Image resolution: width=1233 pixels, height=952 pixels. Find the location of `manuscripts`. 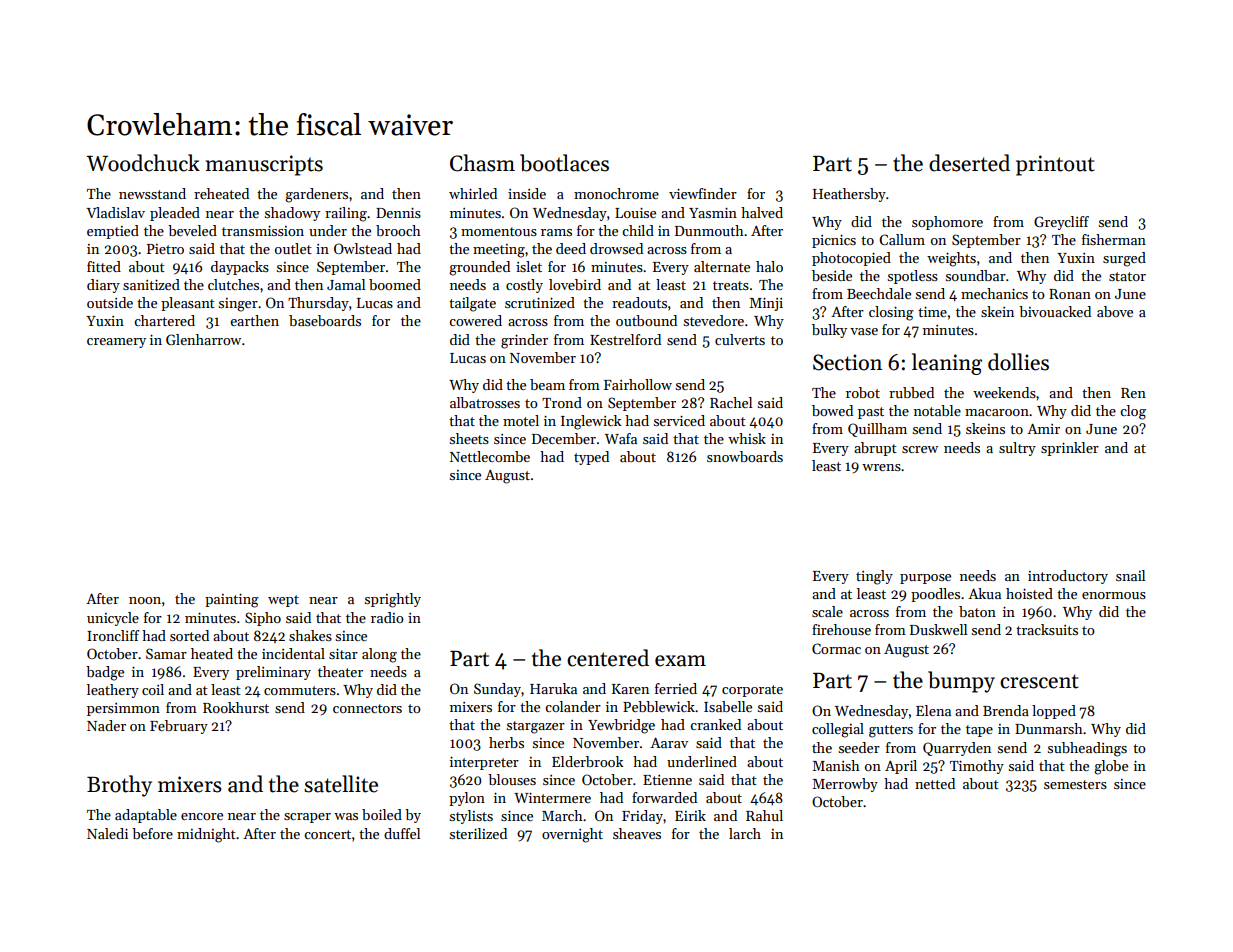

manuscripts is located at coordinates (264, 165).
